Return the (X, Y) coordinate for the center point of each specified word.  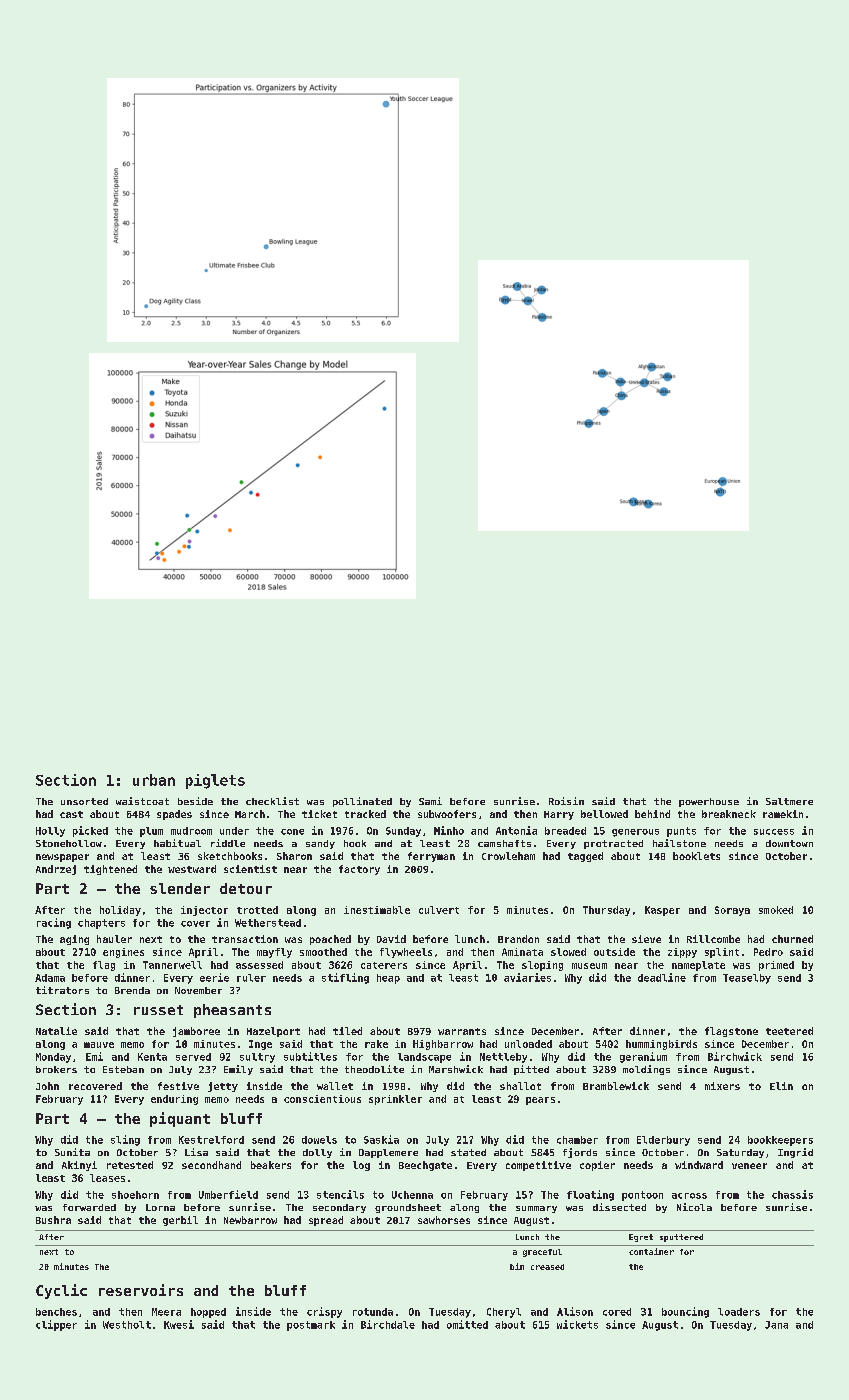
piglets (215, 781)
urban (154, 780)
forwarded (89, 1207)
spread (326, 1221)
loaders (739, 1312)
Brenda (132, 990)
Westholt (127, 1325)
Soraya (732, 911)
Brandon (518, 939)
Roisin (566, 801)
